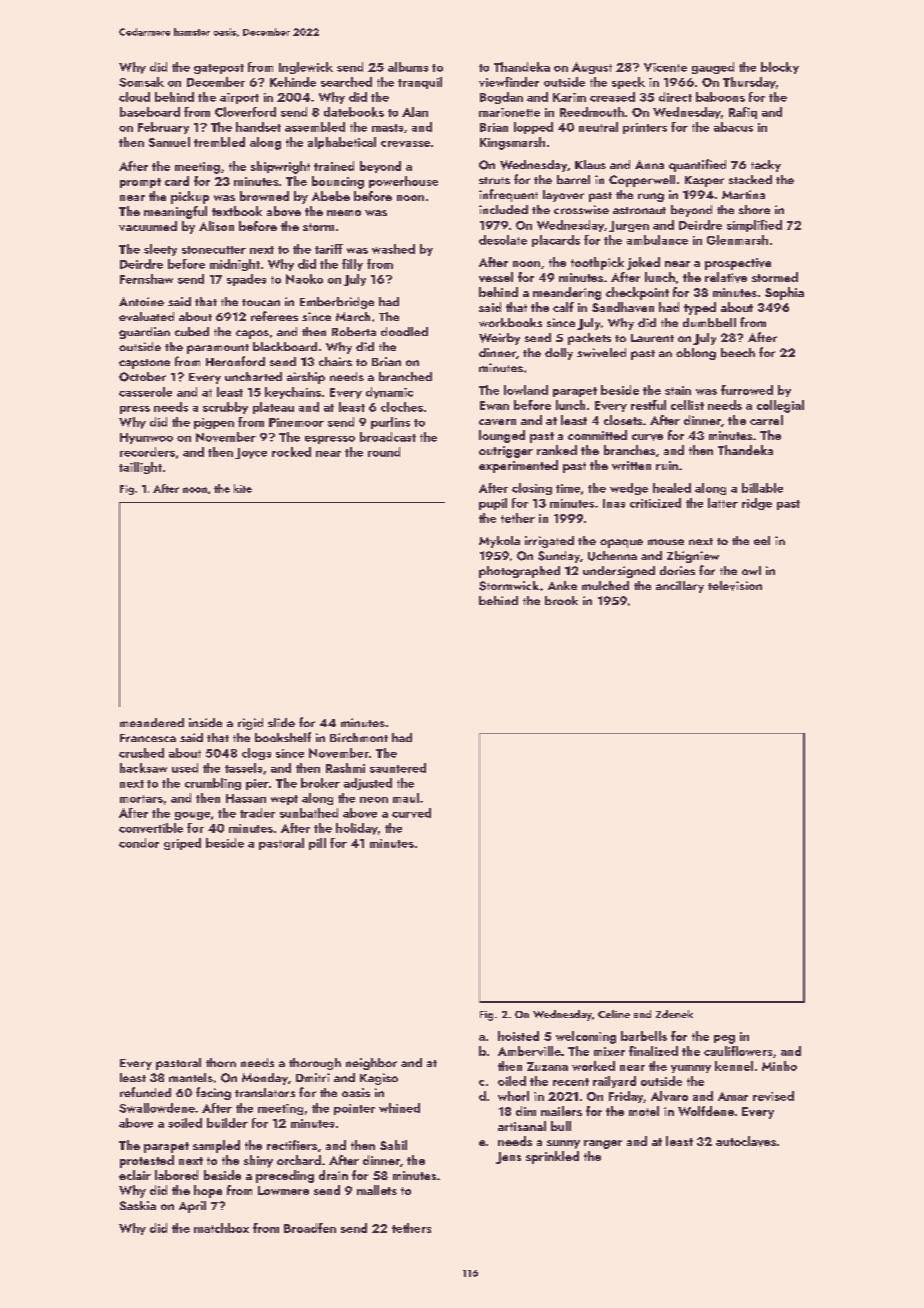 The width and height of the screenshot is (924, 1308). I want to click on checkpoint, so click(637, 293).
